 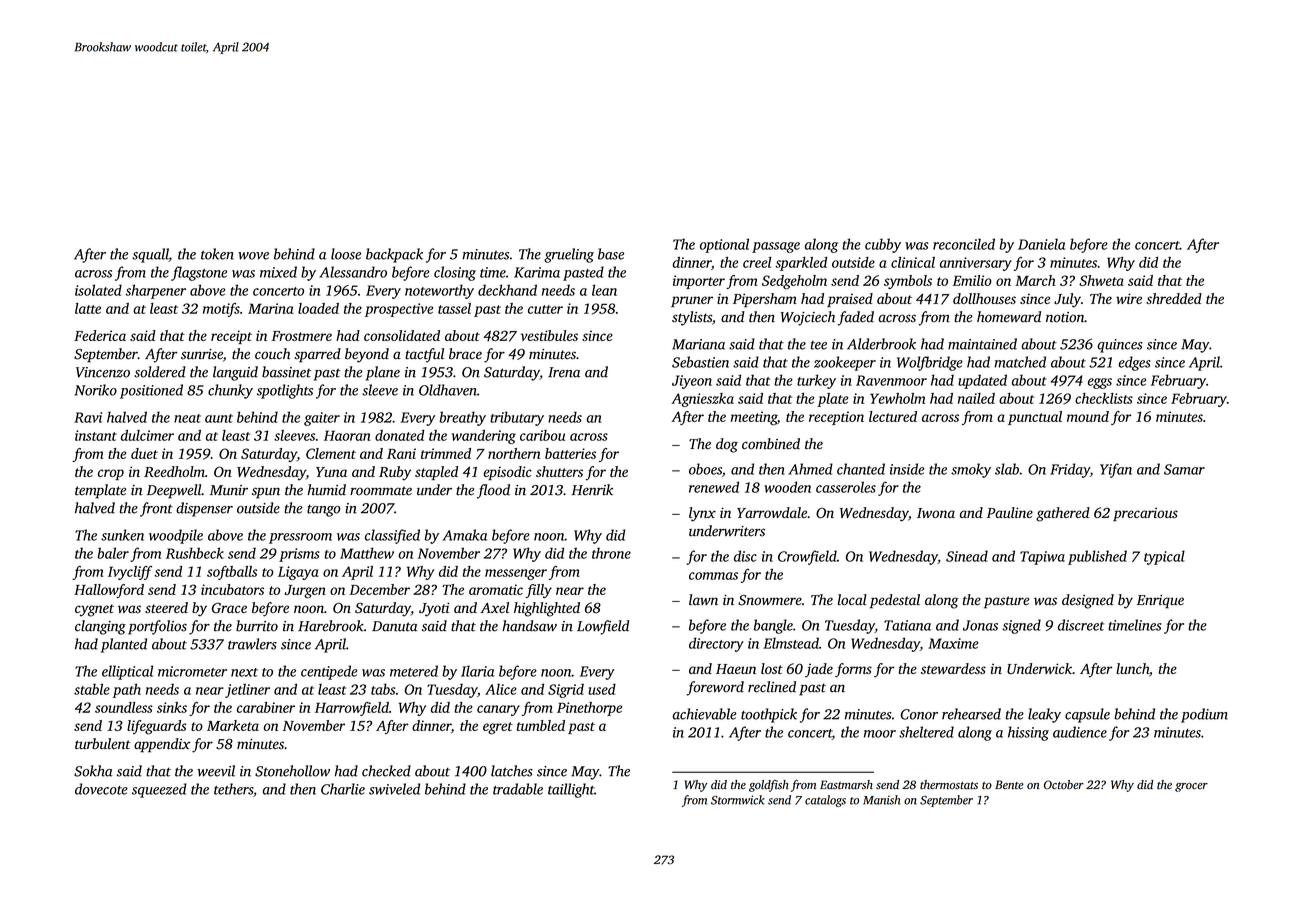 I want to click on tumbled, so click(x=541, y=725).
